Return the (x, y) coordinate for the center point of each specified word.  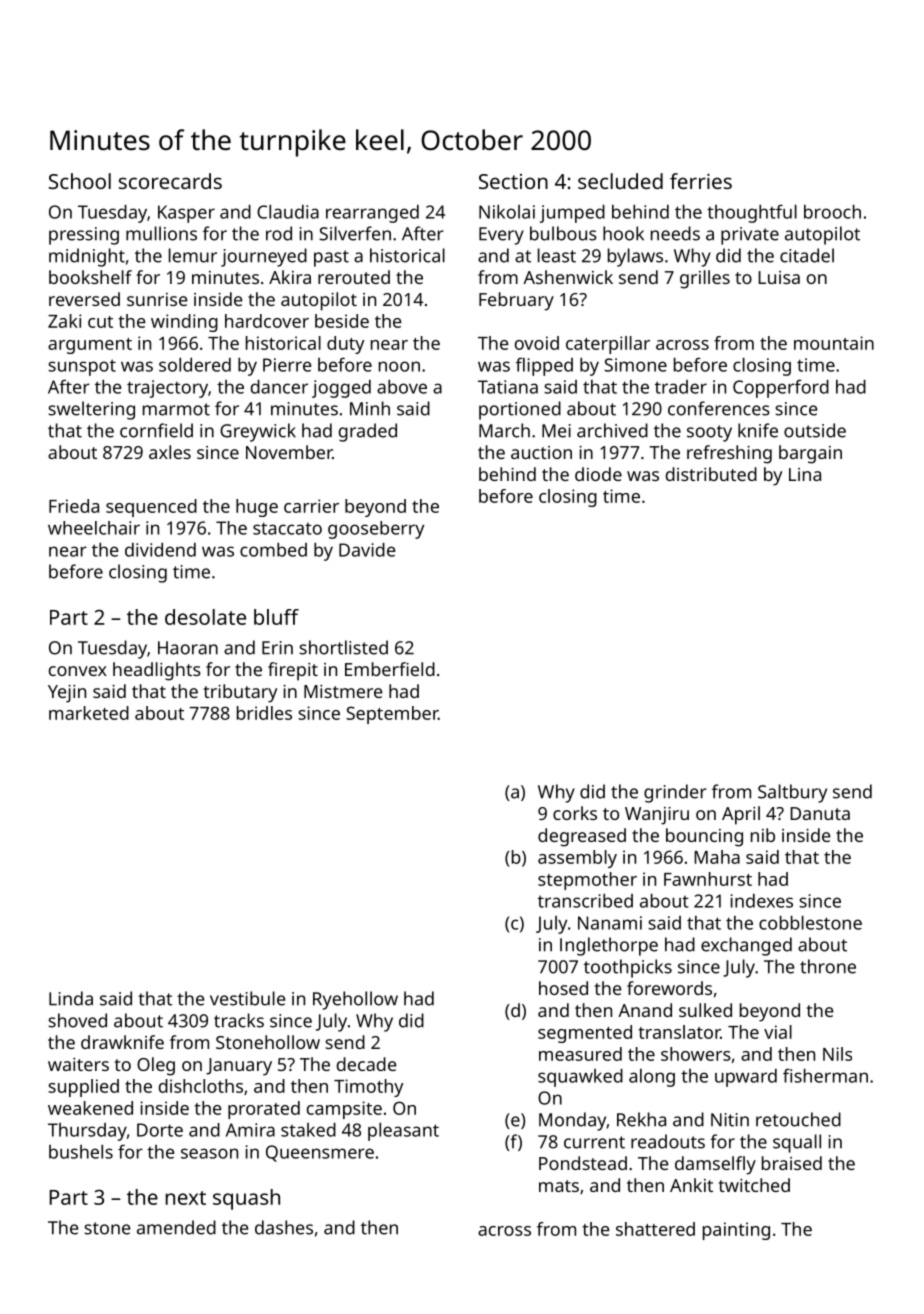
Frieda (74, 506)
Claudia (288, 212)
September (392, 715)
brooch (832, 212)
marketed (89, 713)
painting (736, 1231)
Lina (805, 474)
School (80, 181)
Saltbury (792, 793)
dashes (284, 1227)
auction (541, 452)
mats (559, 1186)
